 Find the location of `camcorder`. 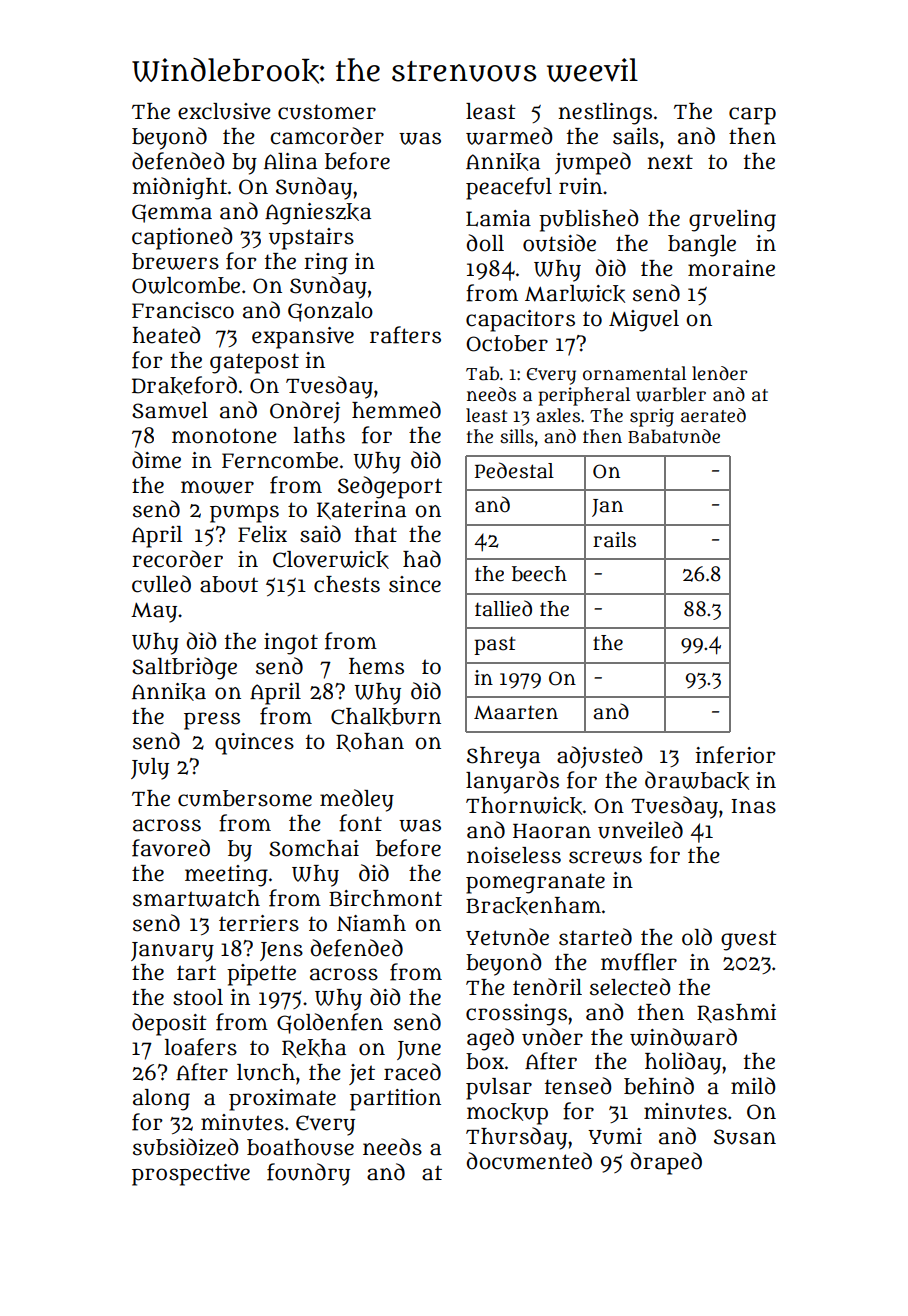

camcorder is located at coordinates (327, 136).
